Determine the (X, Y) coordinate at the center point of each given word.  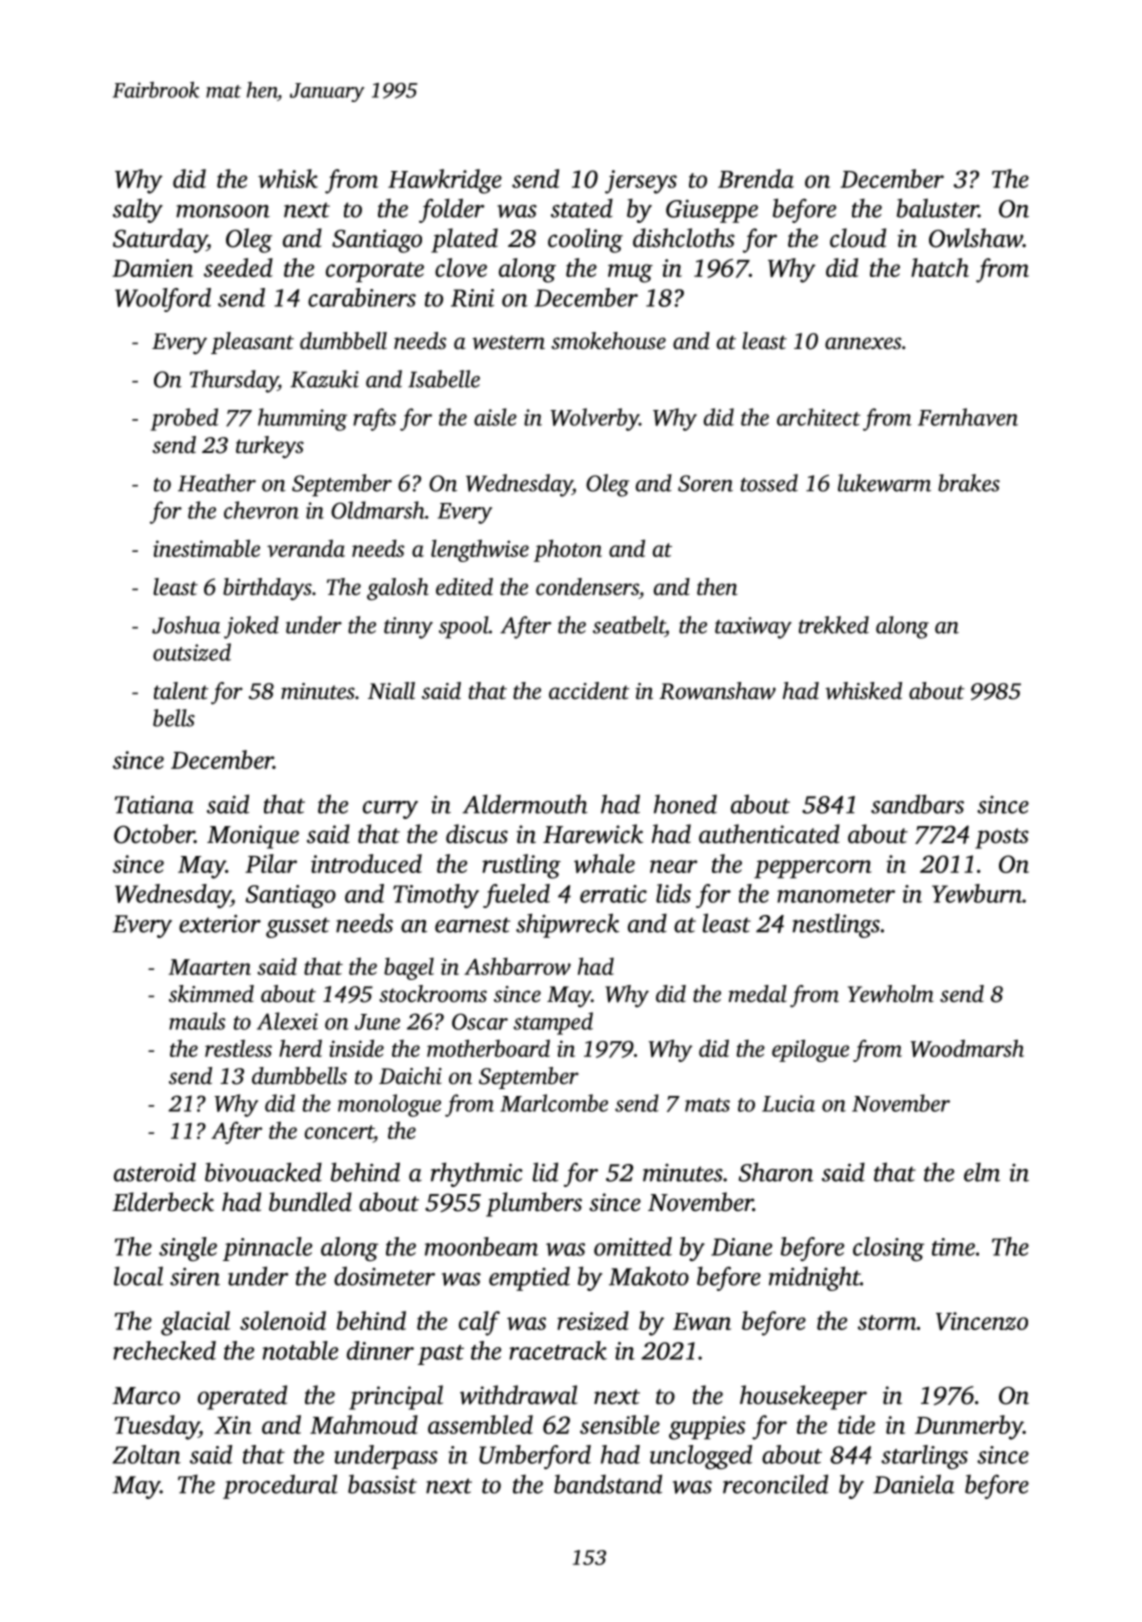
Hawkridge (445, 181)
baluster (937, 208)
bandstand (608, 1484)
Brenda (756, 178)
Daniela (913, 1484)
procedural (280, 1486)
